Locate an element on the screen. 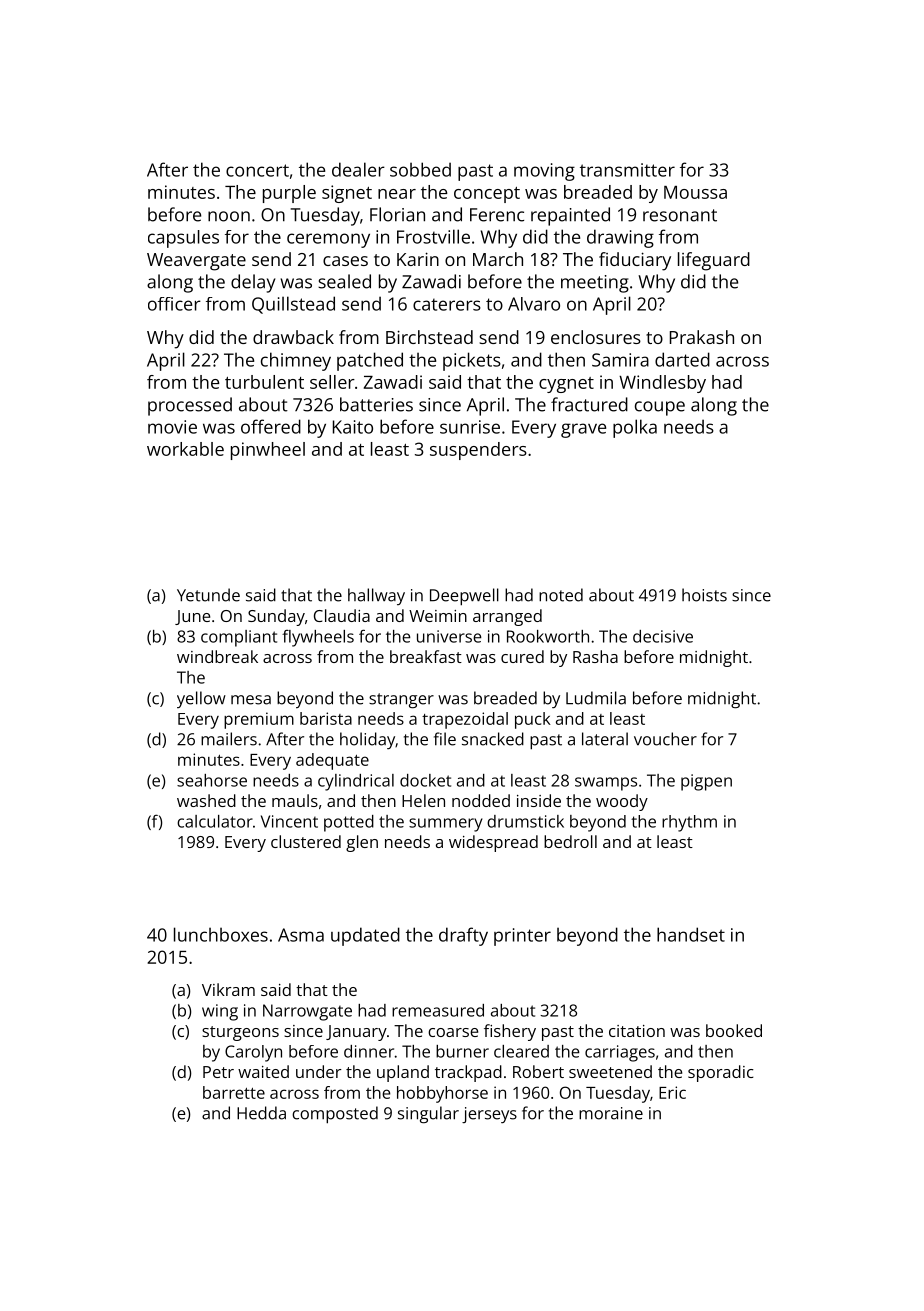  clustered is located at coordinates (306, 841).
